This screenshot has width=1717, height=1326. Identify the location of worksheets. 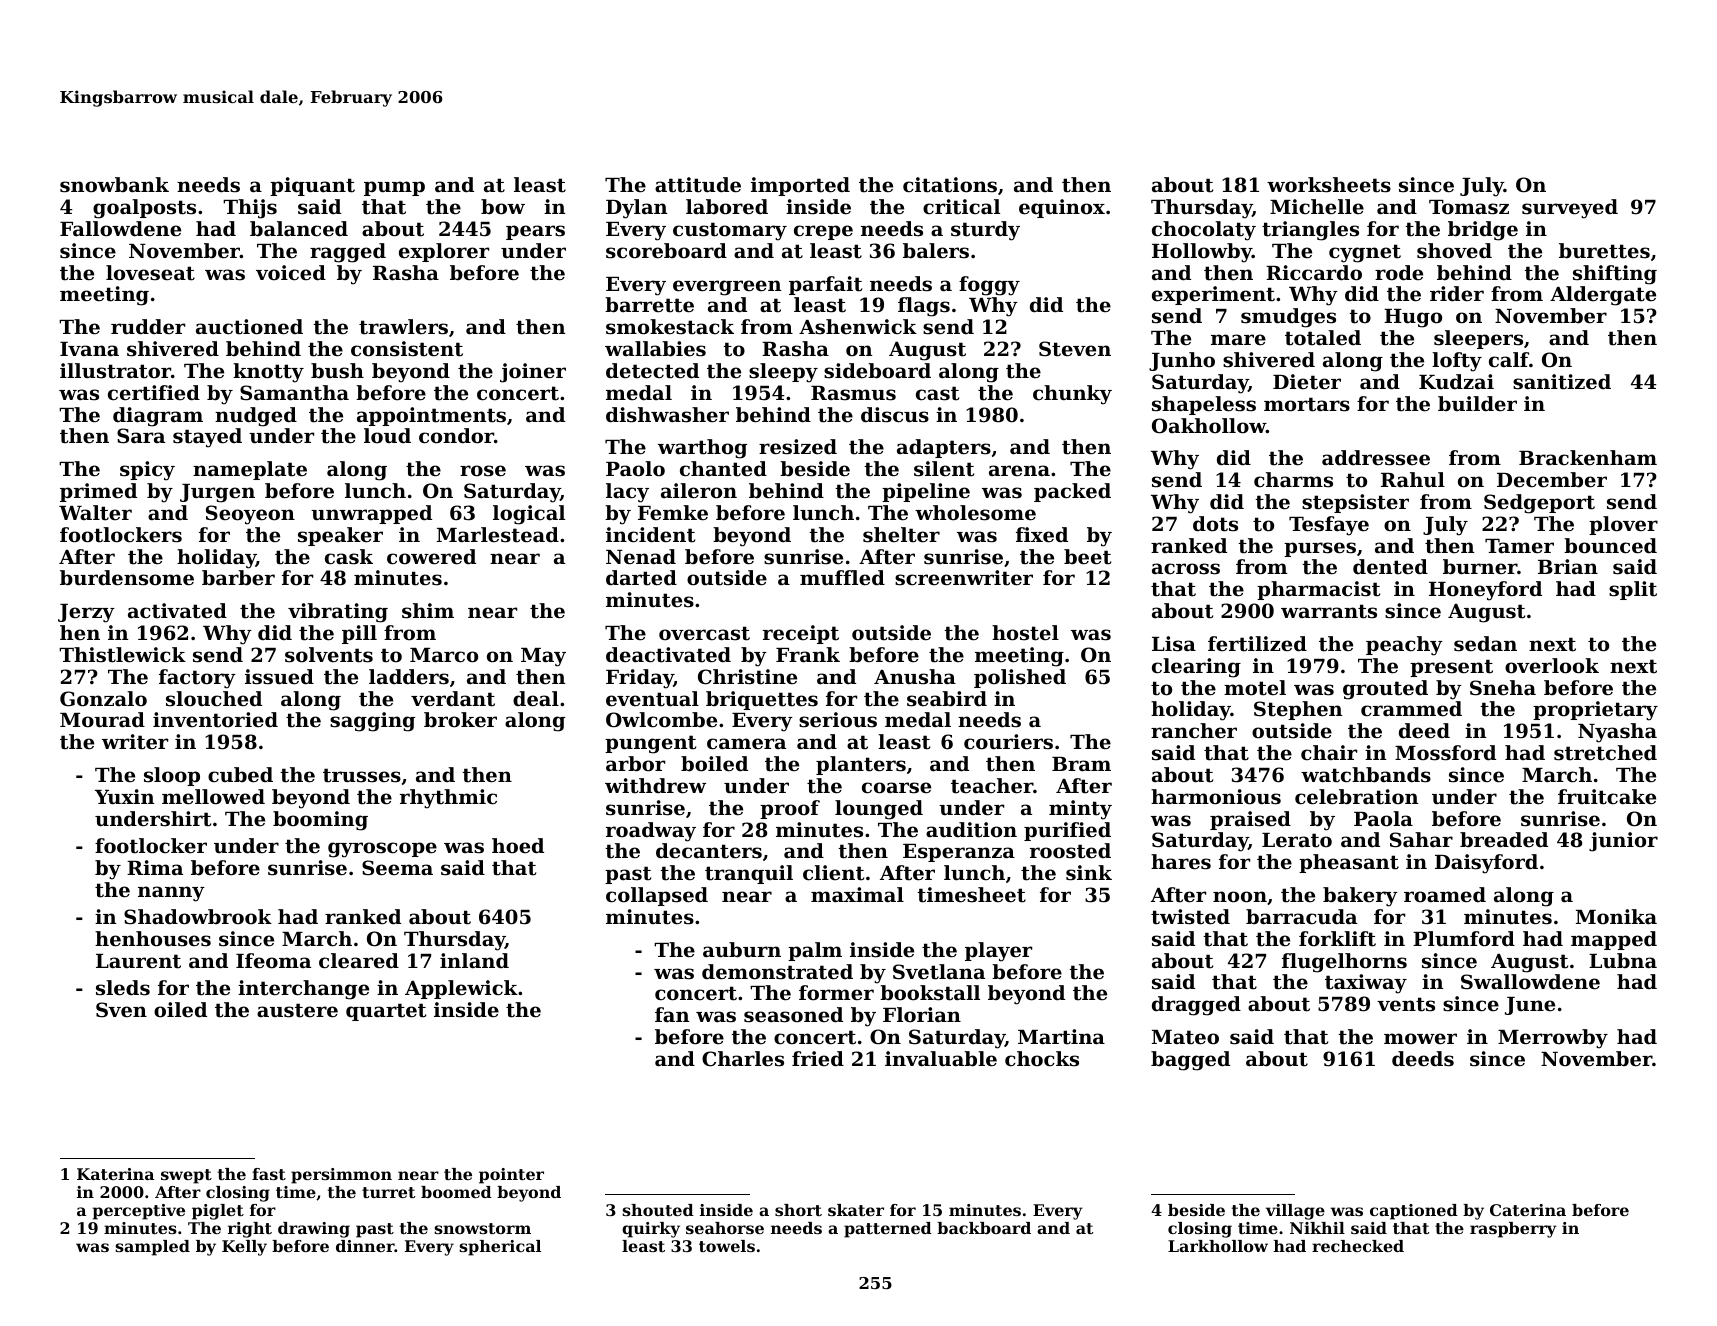
(1329, 185).
